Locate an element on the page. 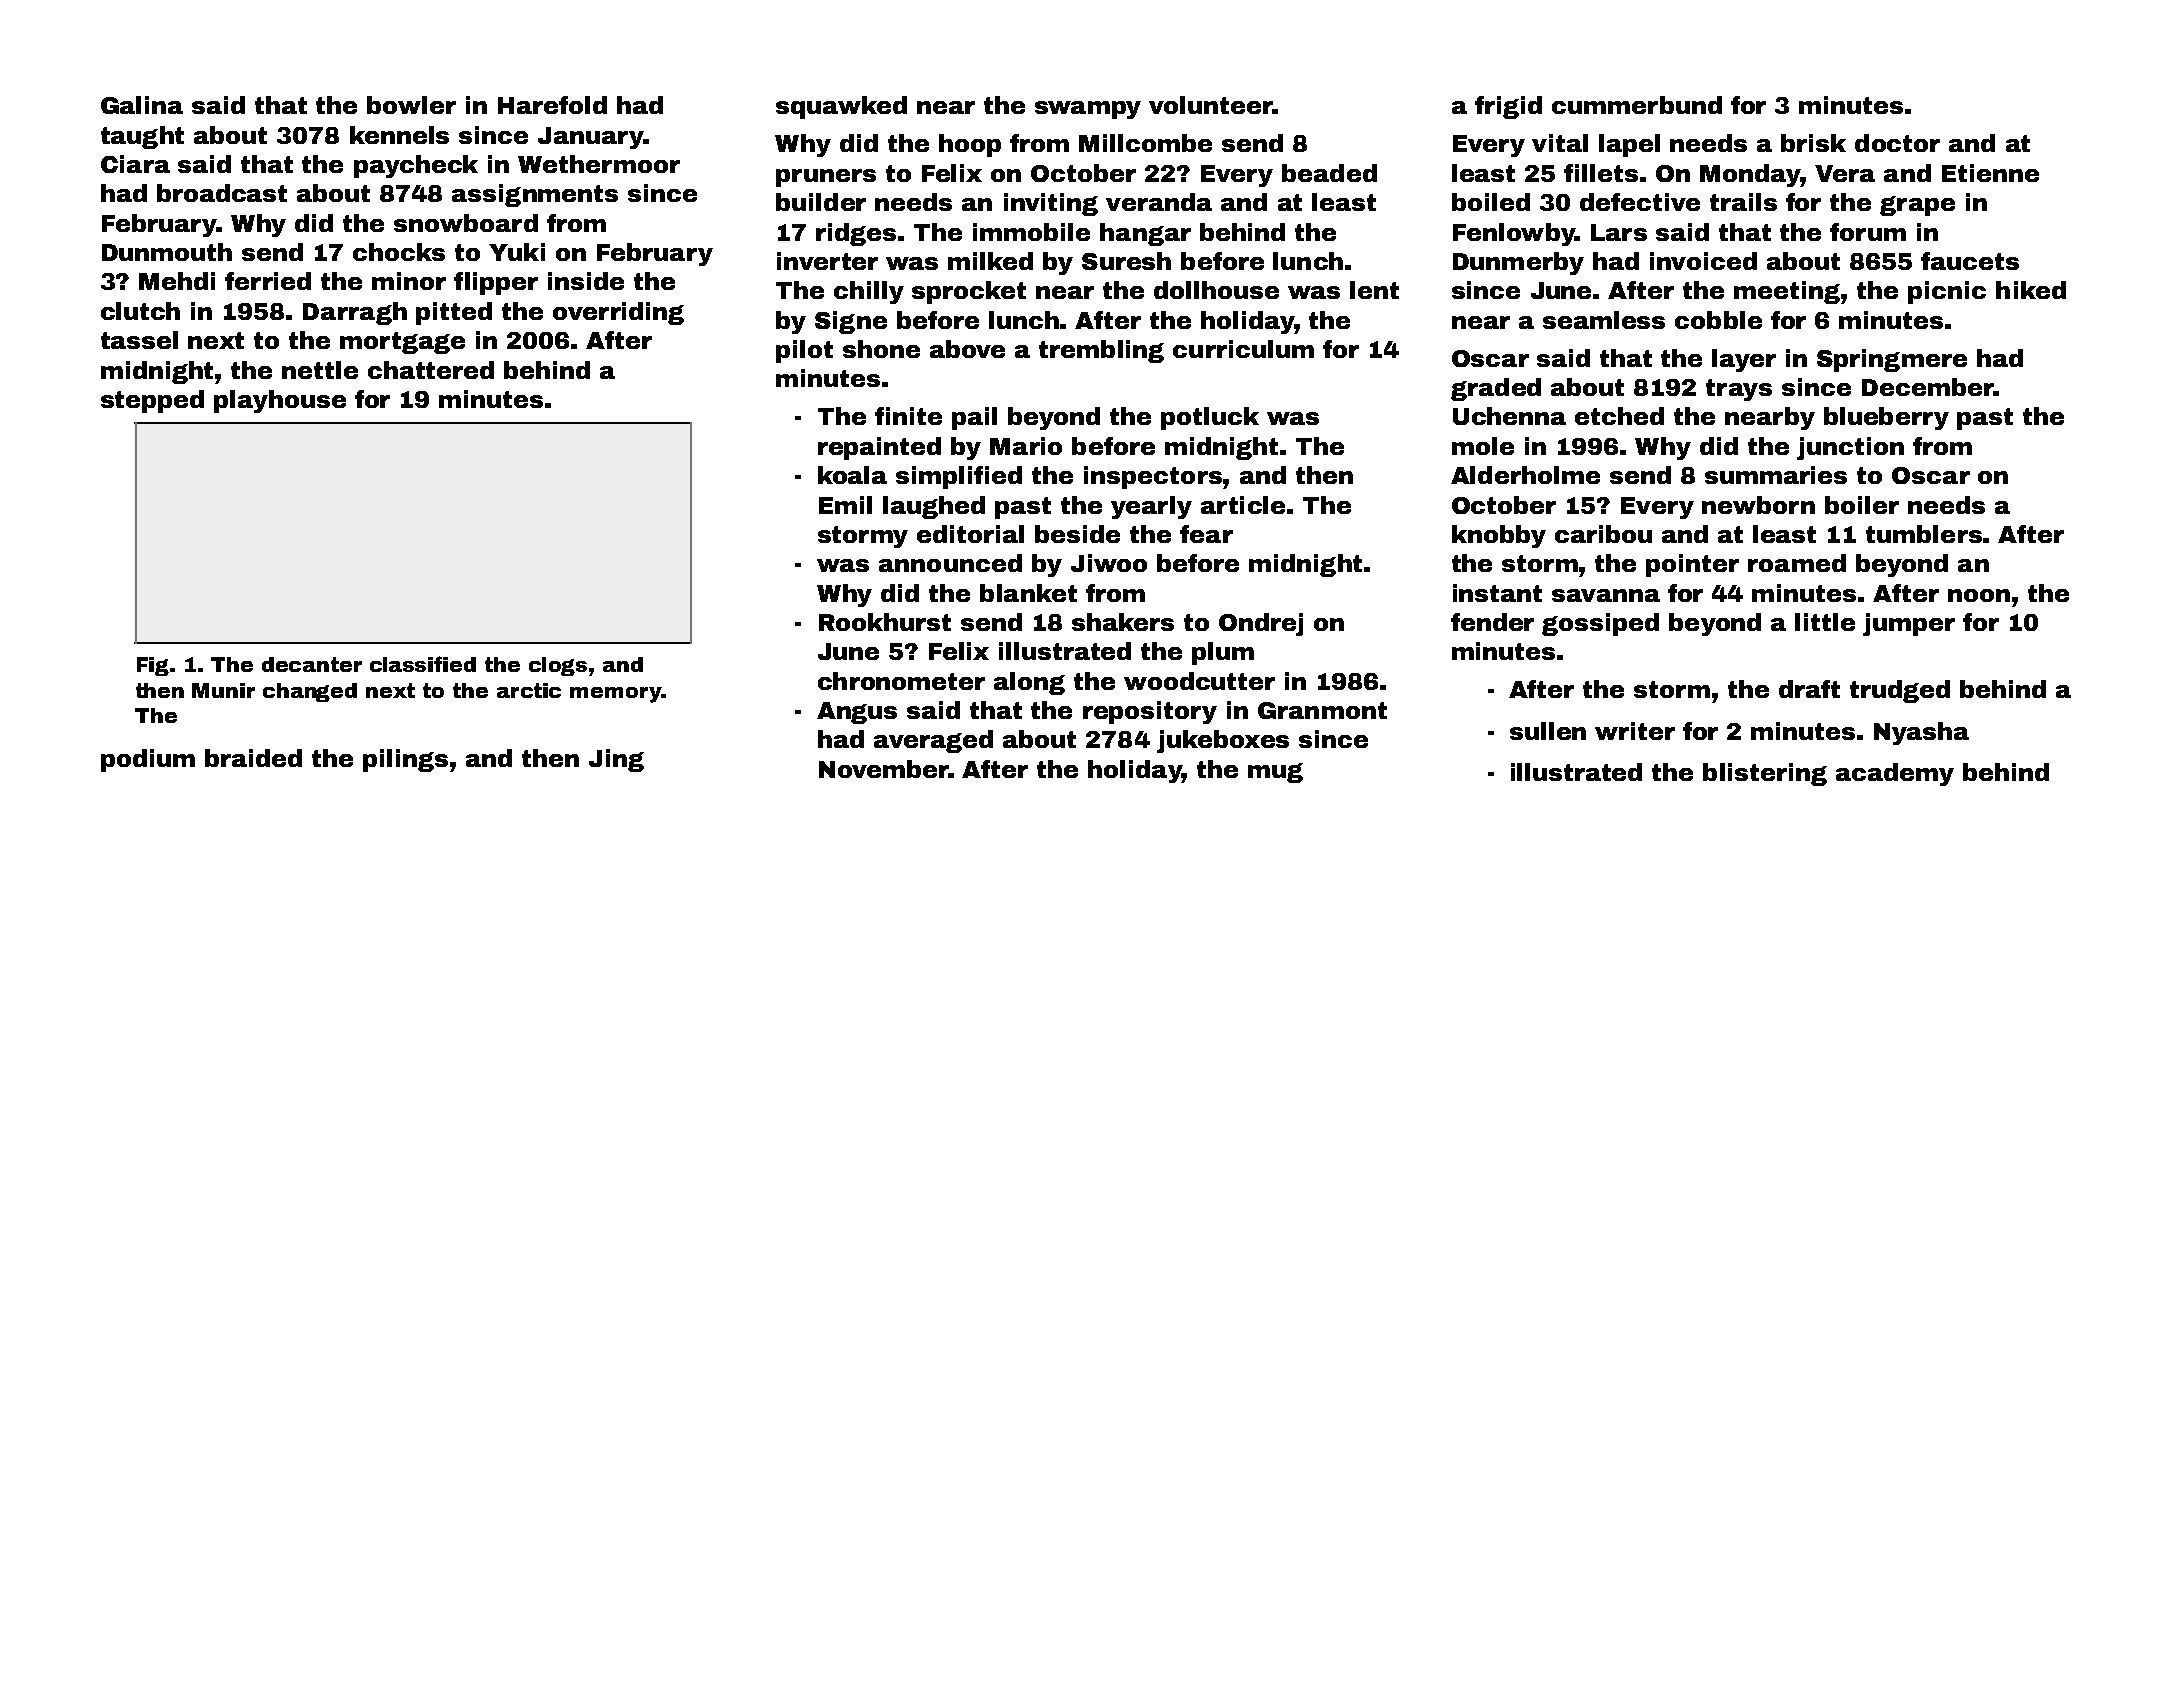 The image size is (2178, 1683). finite is located at coordinates (908, 416).
